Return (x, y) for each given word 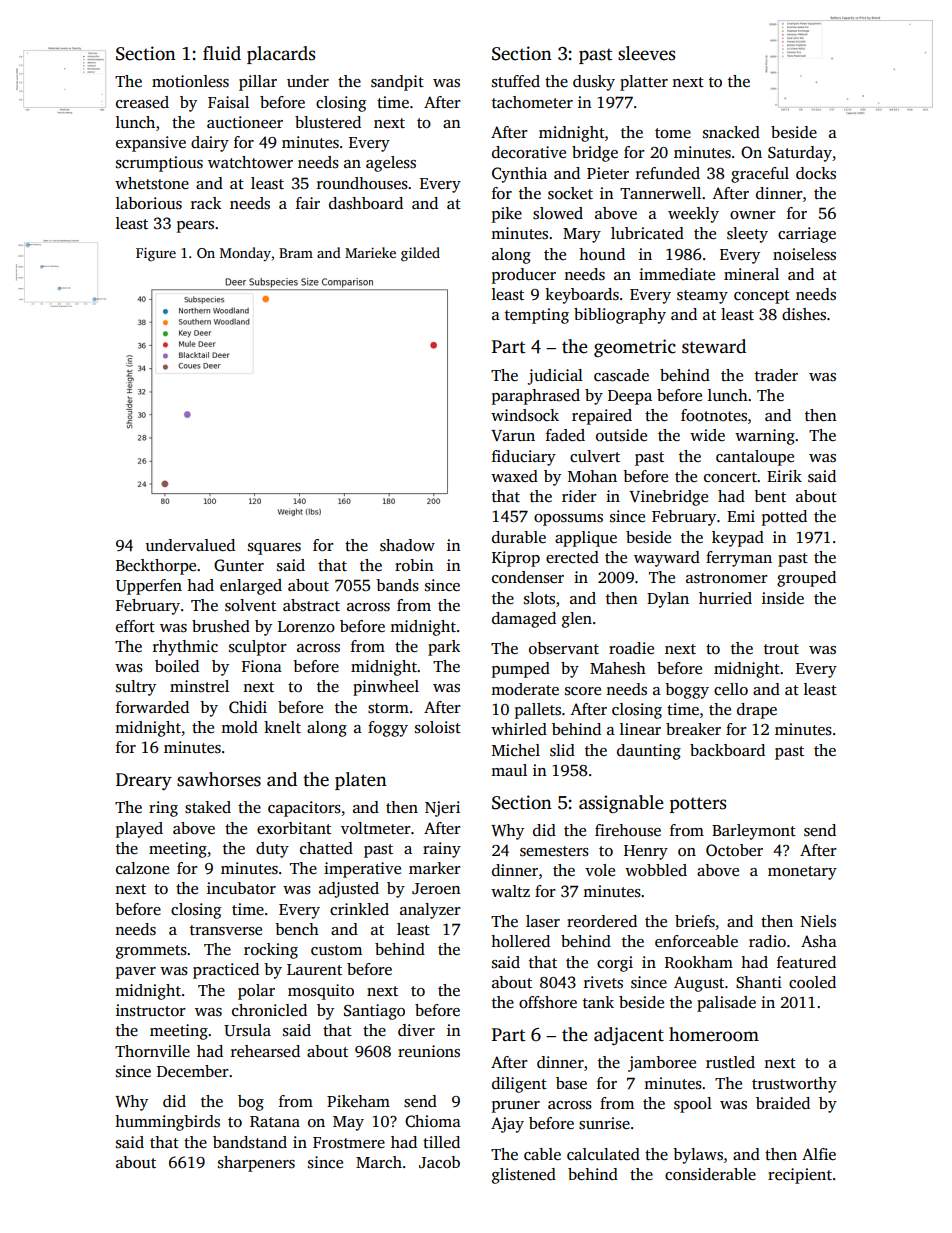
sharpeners (256, 1164)
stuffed (516, 81)
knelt (282, 727)
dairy (210, 144)
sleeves (646, 53)
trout (781, 649)
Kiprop (516, 559)
